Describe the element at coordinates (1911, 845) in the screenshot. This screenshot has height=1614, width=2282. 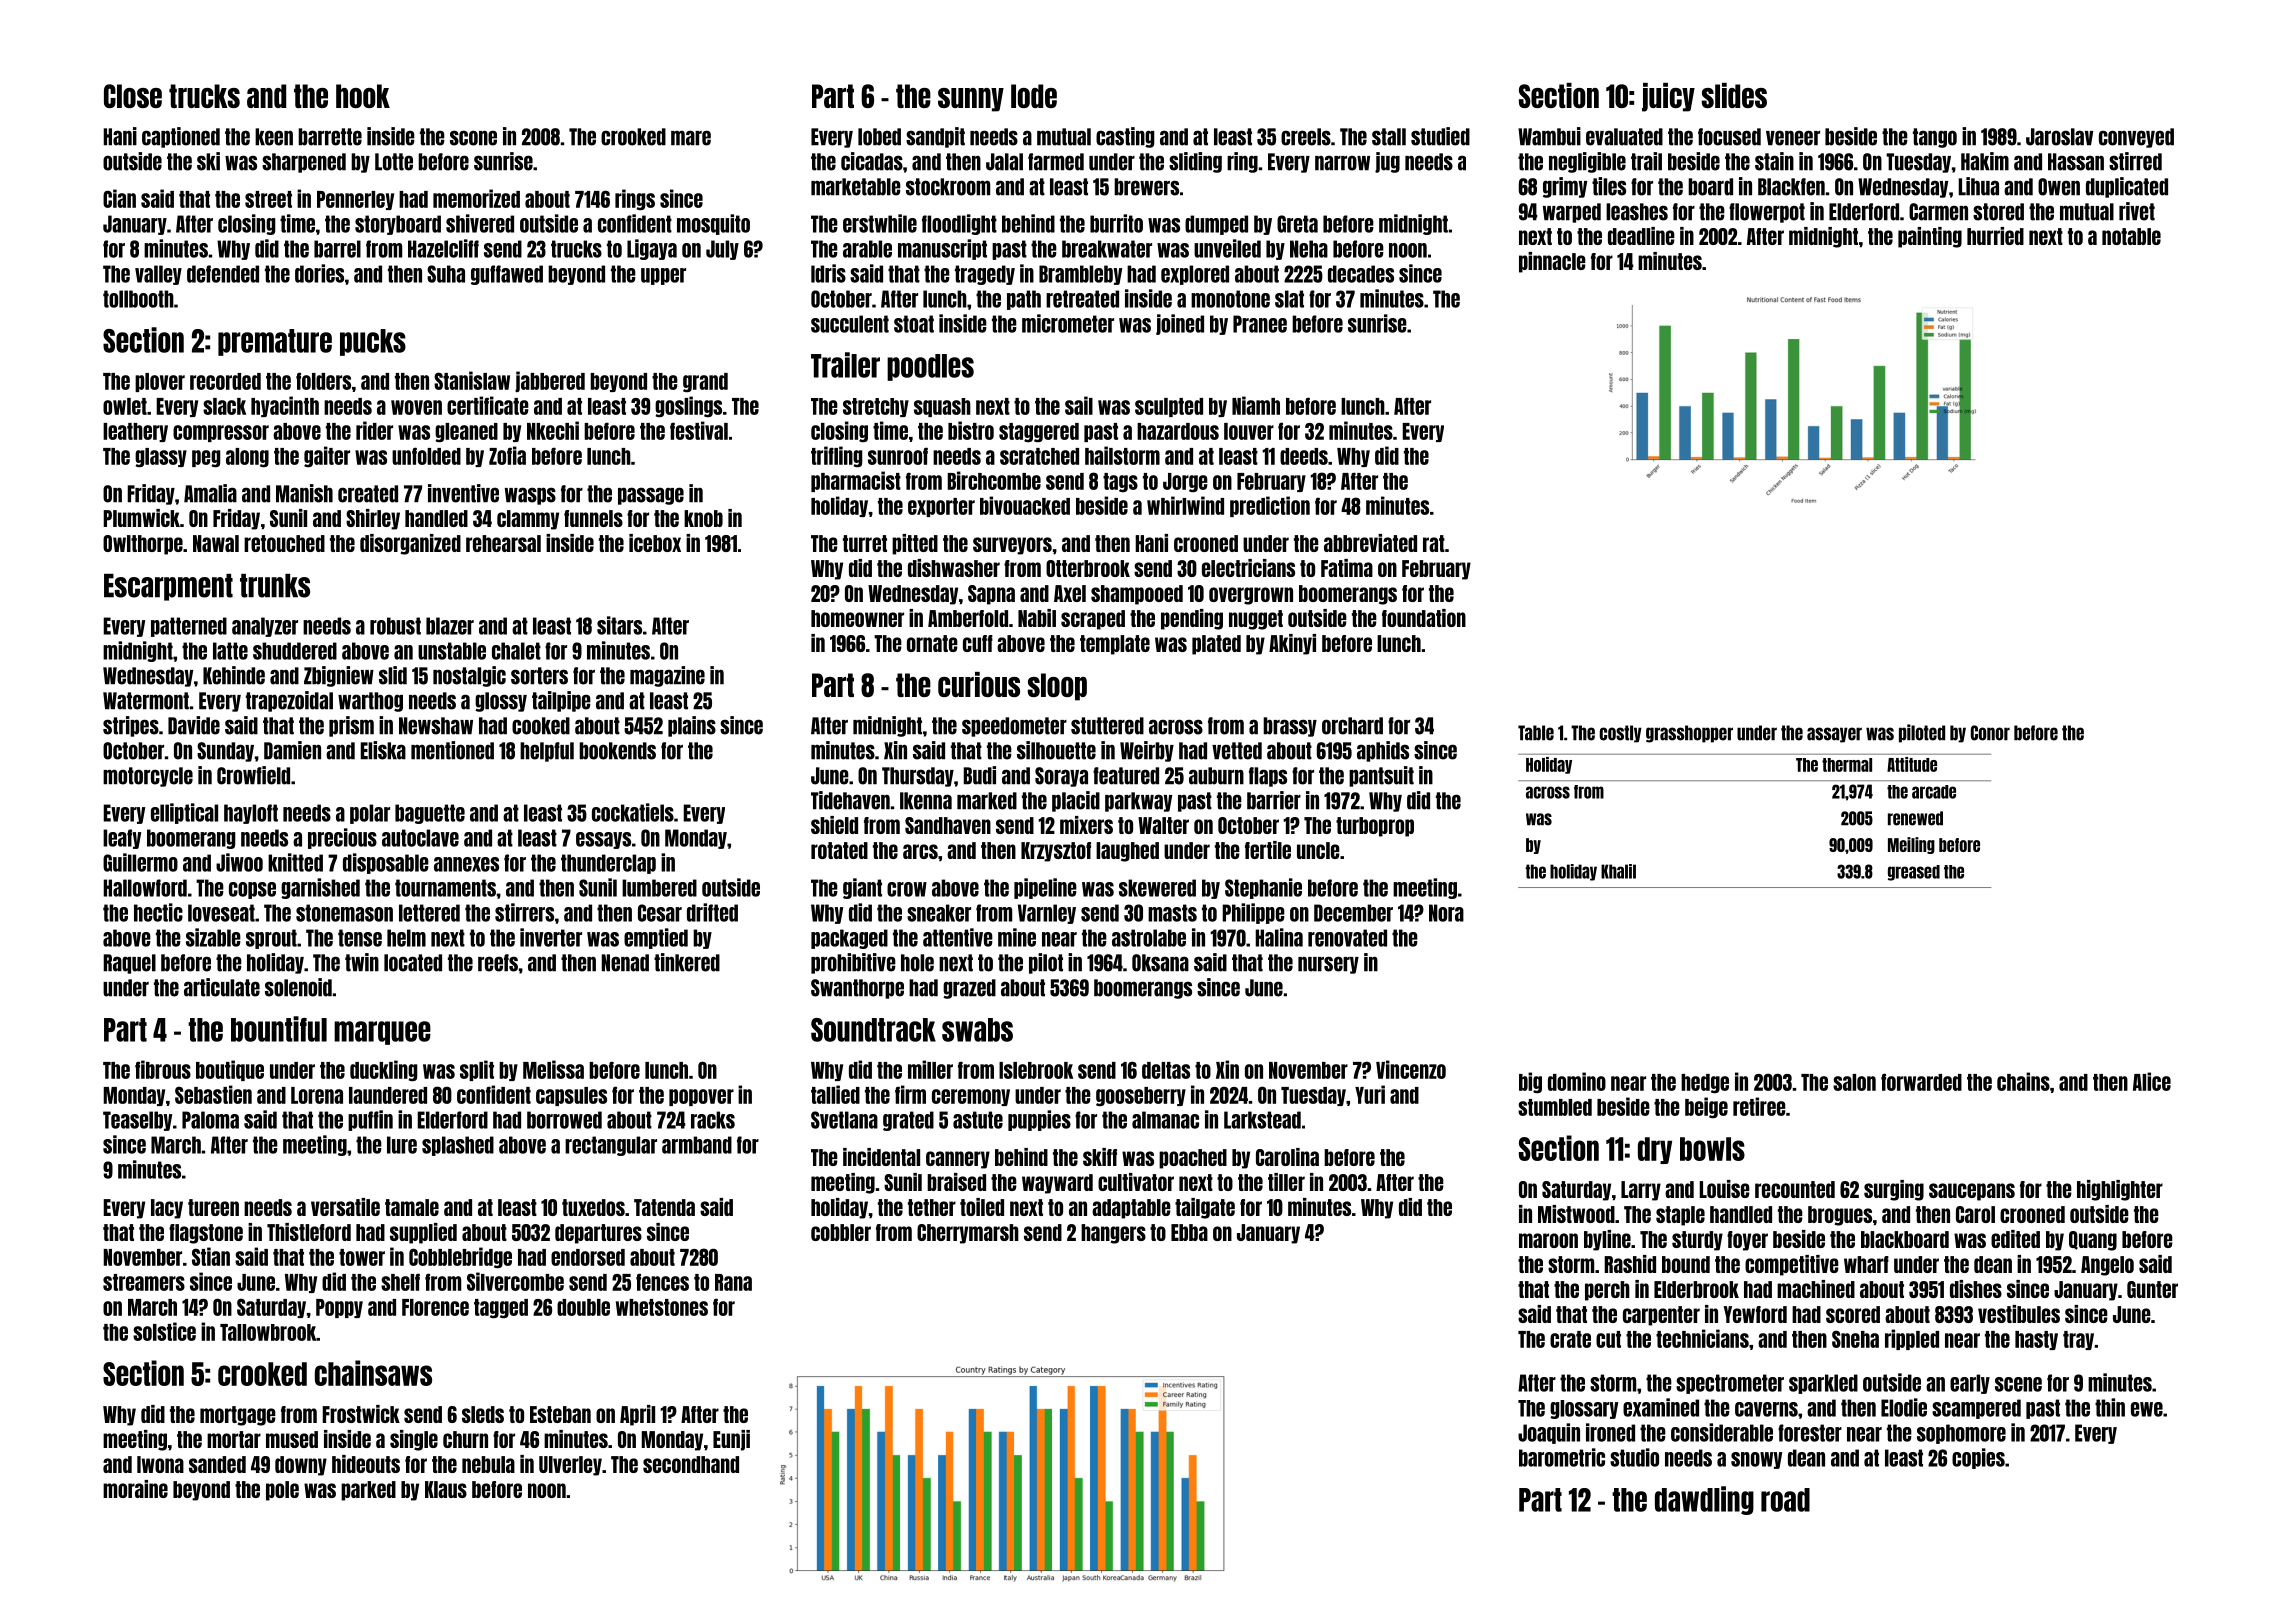
I see `Meiling` at that location.
